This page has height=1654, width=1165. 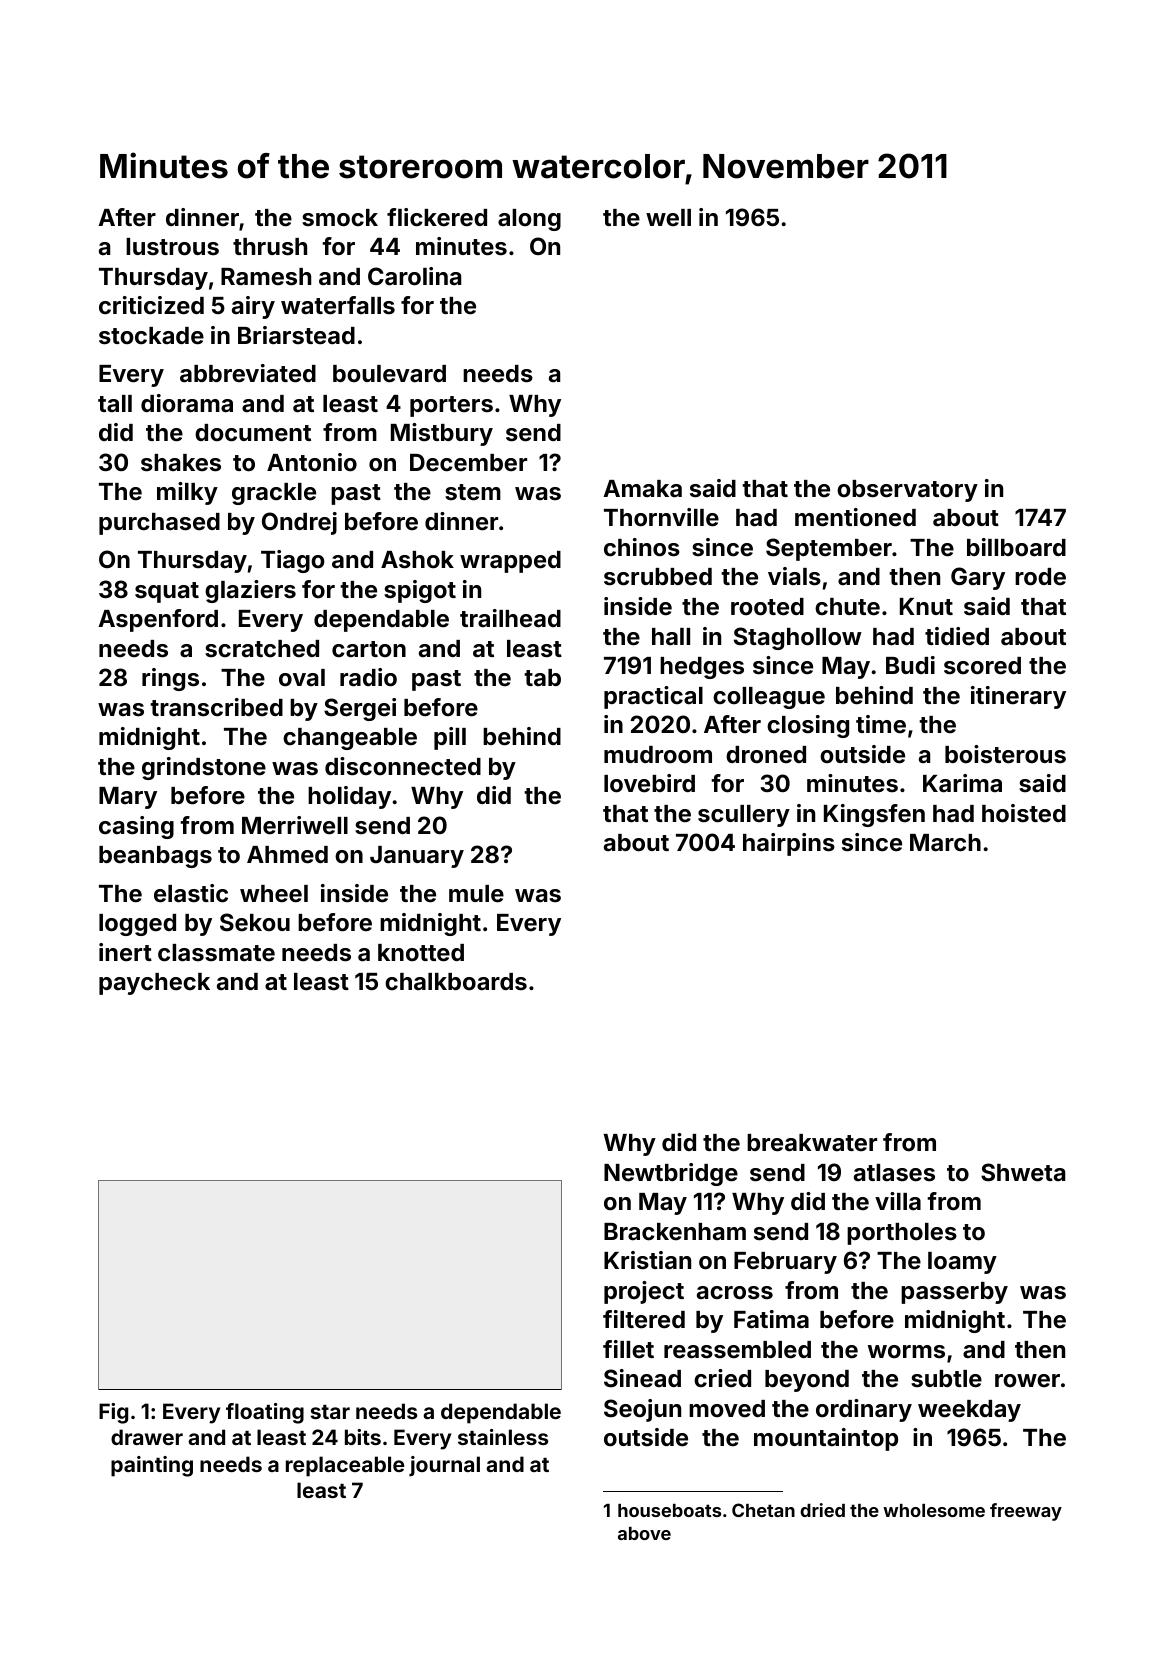 What do you see at coordinates (529, 220) in the page?
I see `along` at bounding box center [529, 220].
